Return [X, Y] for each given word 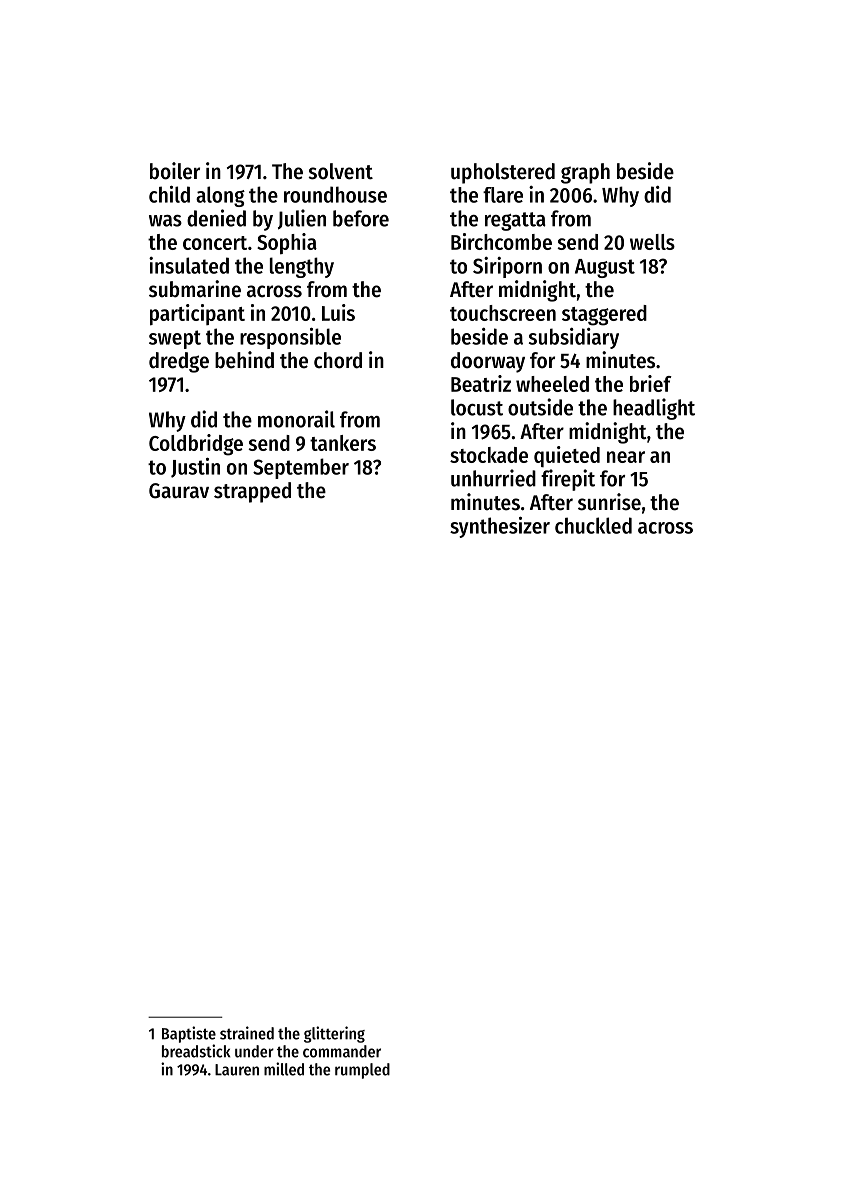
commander [342, 1051]
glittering [334, 1034]
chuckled [593, 525]
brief [651, 383]
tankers [343, 443]
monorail [296, 419]
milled [284, 1069]
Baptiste [189, 1034]
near [626, 457]
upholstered [503, 173]
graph [585, 173]
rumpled [362, 1071]
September [301, 468]
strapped [252, 492]
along [220, 196]
